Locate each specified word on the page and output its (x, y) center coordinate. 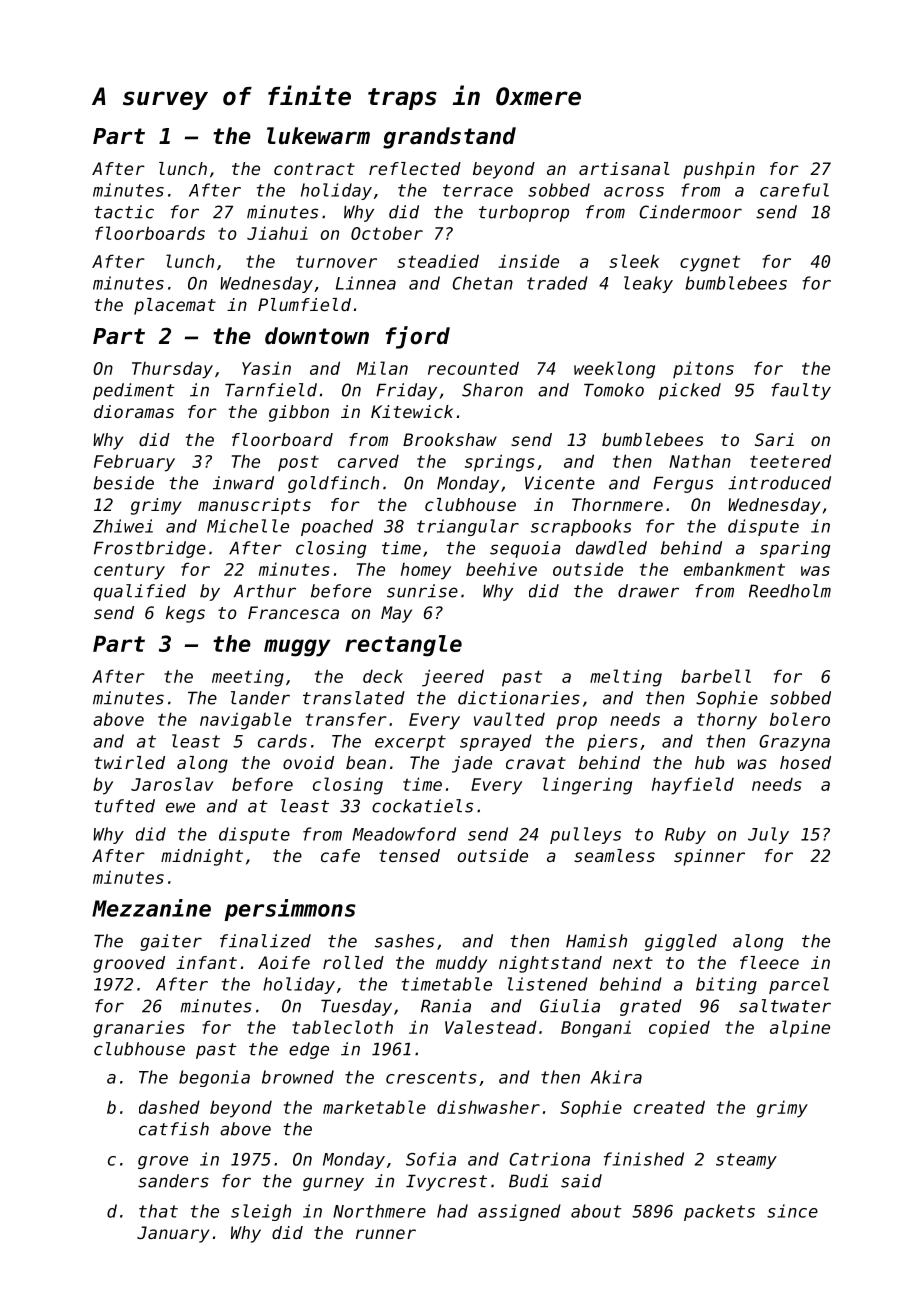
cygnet (710, 263)
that (158, 1211)
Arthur (264, 591)
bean (366, 762)
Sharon (492, 390)
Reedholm (790, 591)
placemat (175, 306)
